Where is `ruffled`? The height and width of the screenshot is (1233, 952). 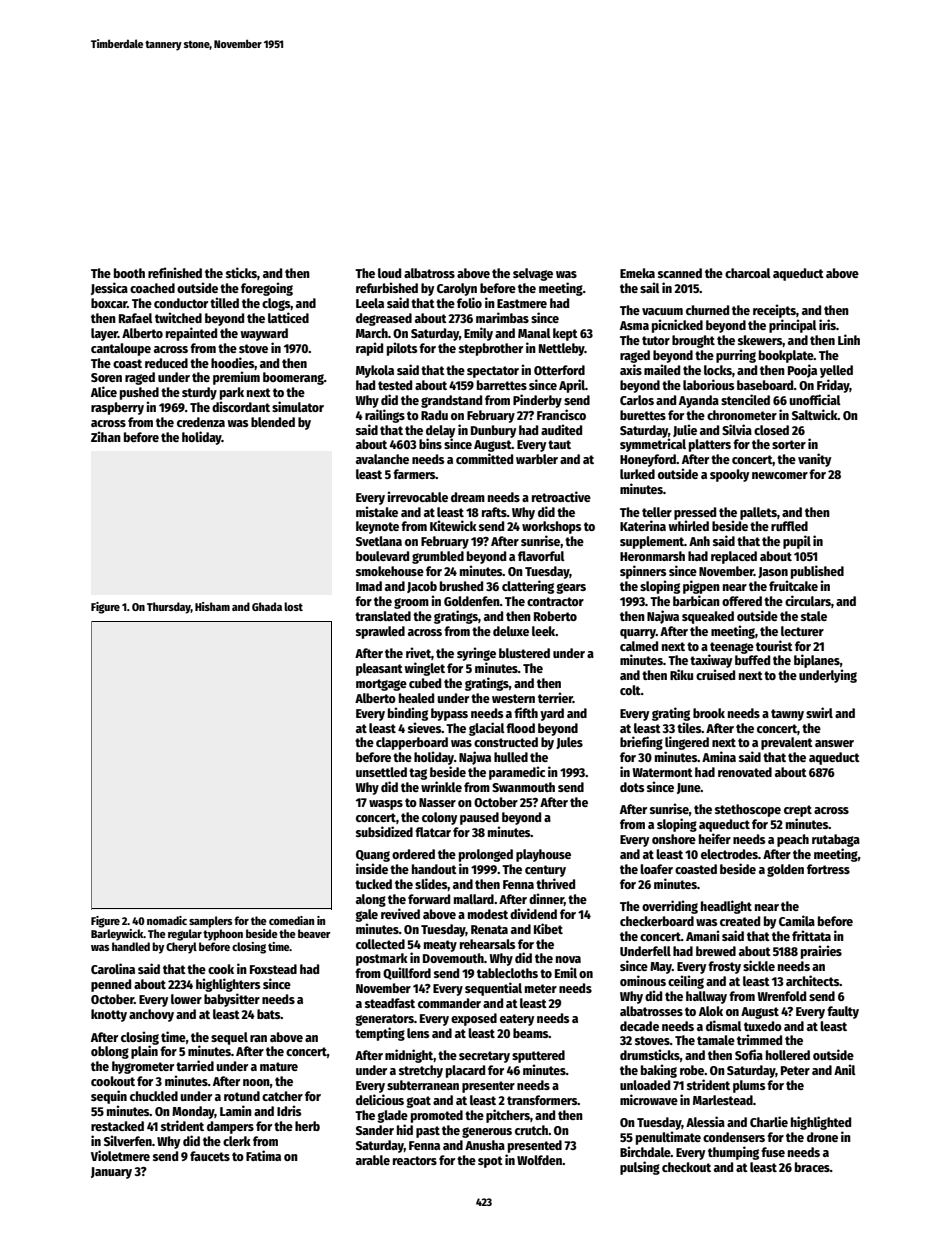 ruffled is located at coordinates (789, 526).
